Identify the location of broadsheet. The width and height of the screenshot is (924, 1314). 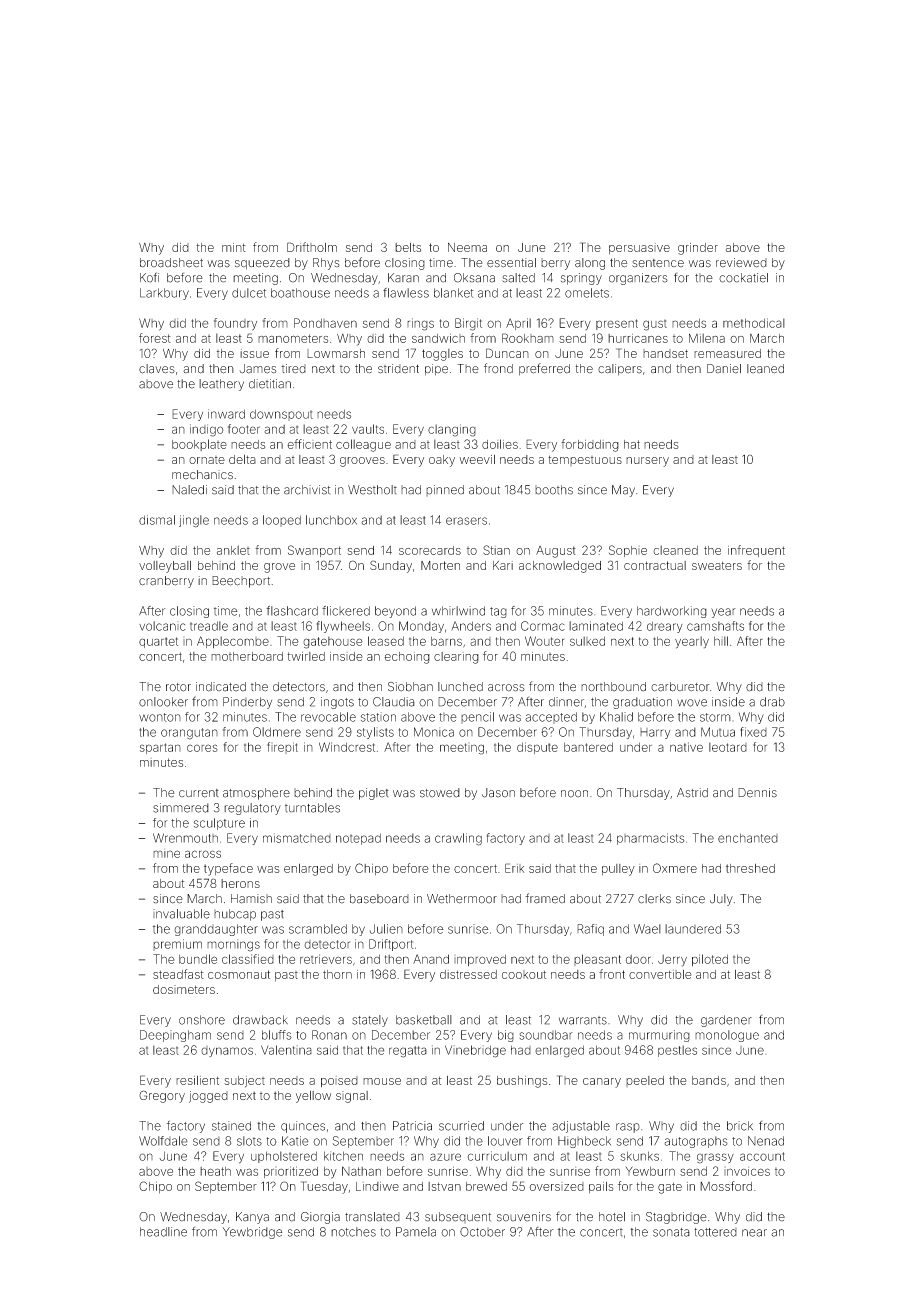
(171, 263).
